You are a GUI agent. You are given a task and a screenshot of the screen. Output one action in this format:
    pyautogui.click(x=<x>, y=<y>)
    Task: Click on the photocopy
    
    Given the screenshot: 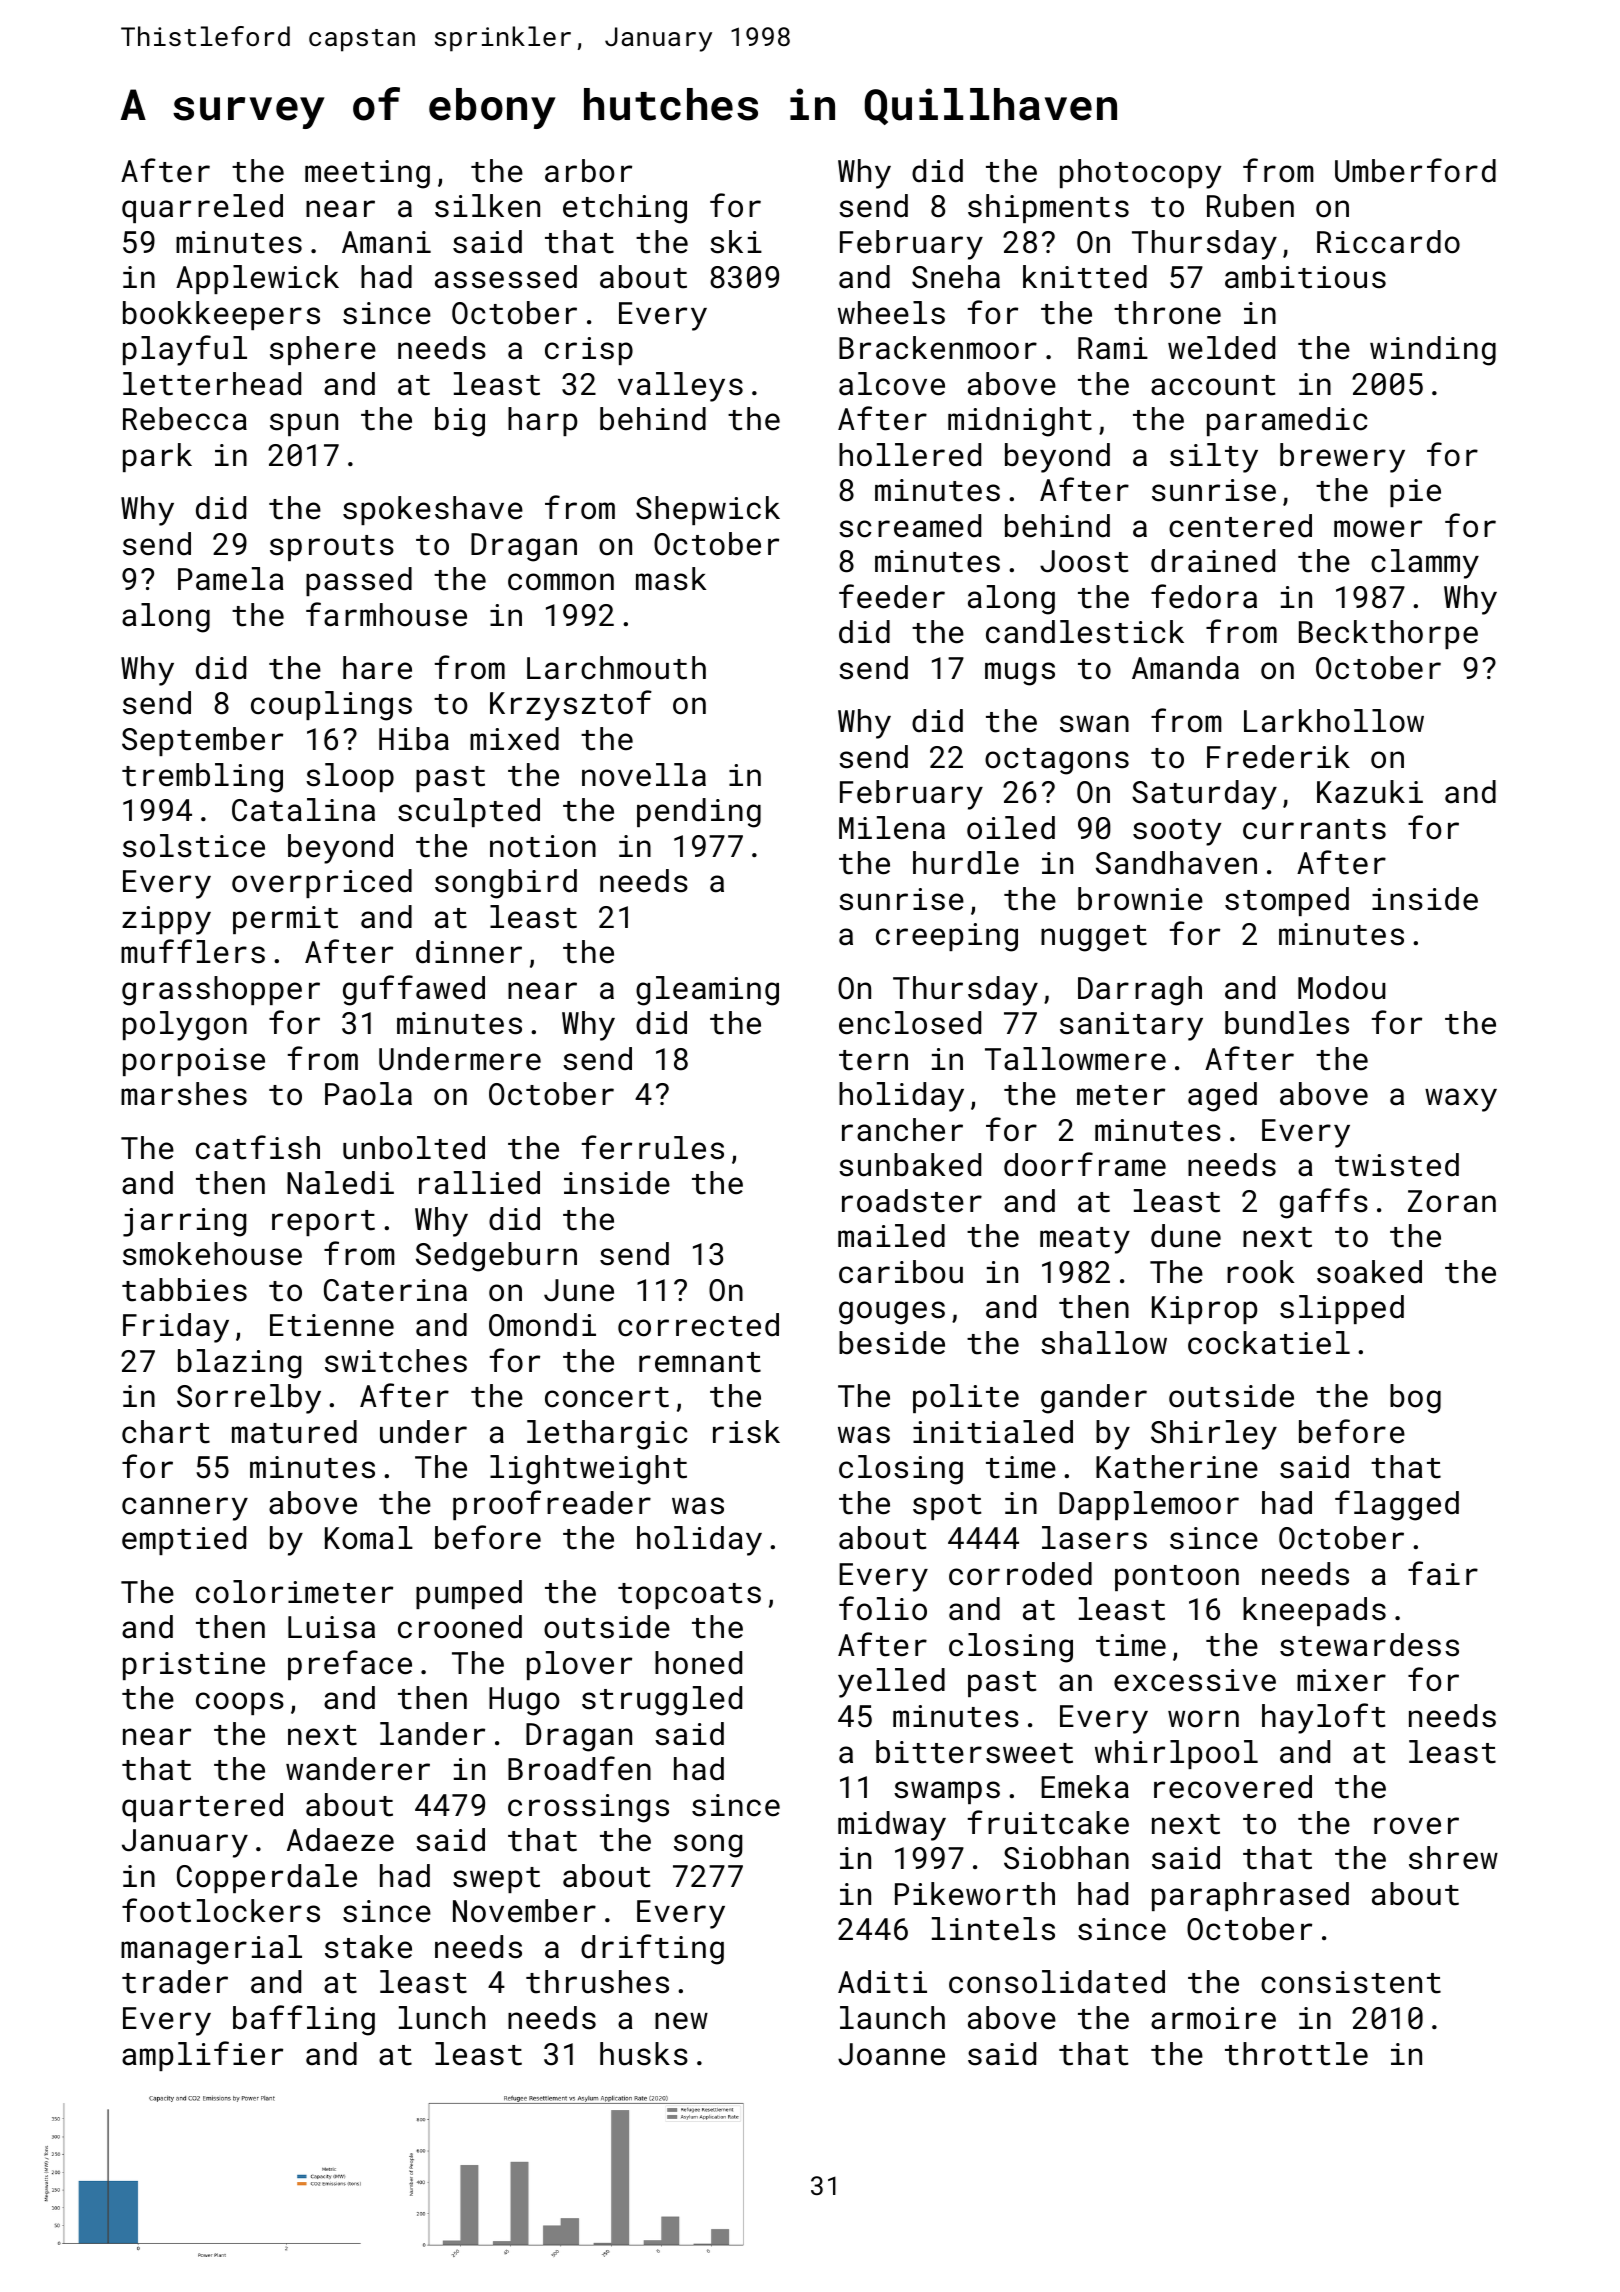 What is the action you would take?
    pyautogui.click(x=1140, y=174)
